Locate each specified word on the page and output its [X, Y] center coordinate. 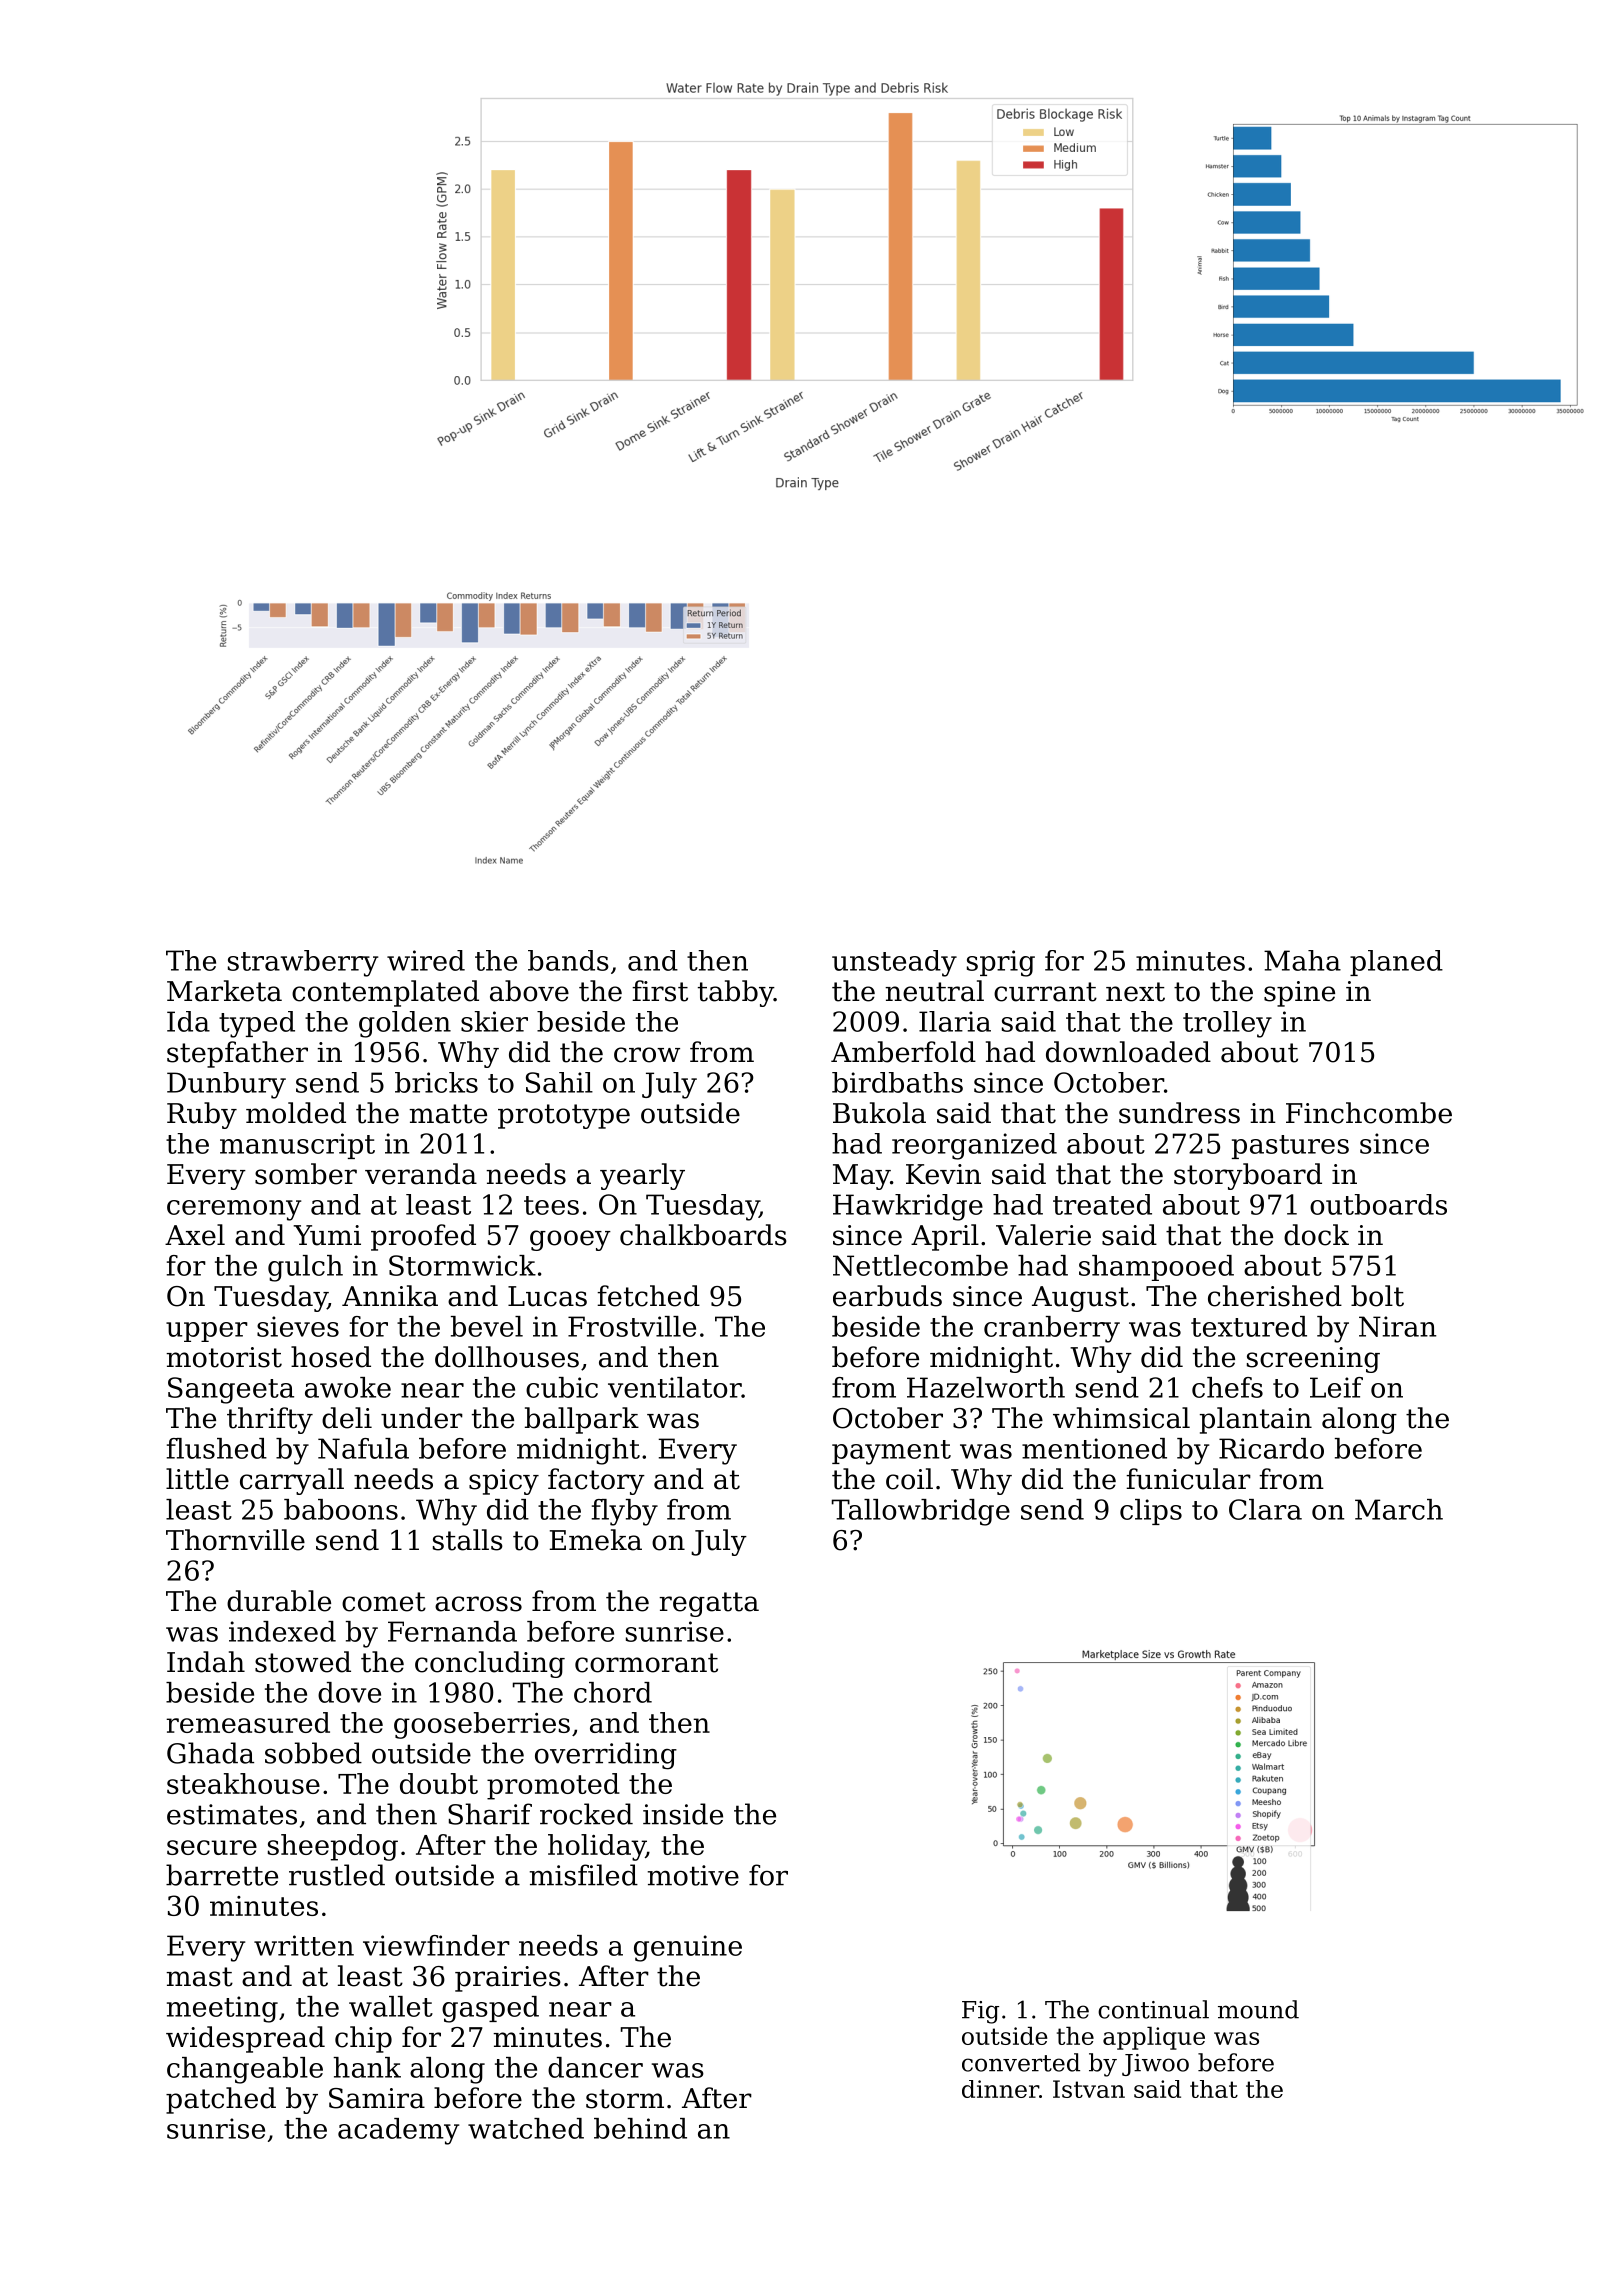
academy [398, 2131]
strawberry [303, 963]
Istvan [1089, 2089]
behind [640, 2128]
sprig [1001, 963]
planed [1396, 963]
